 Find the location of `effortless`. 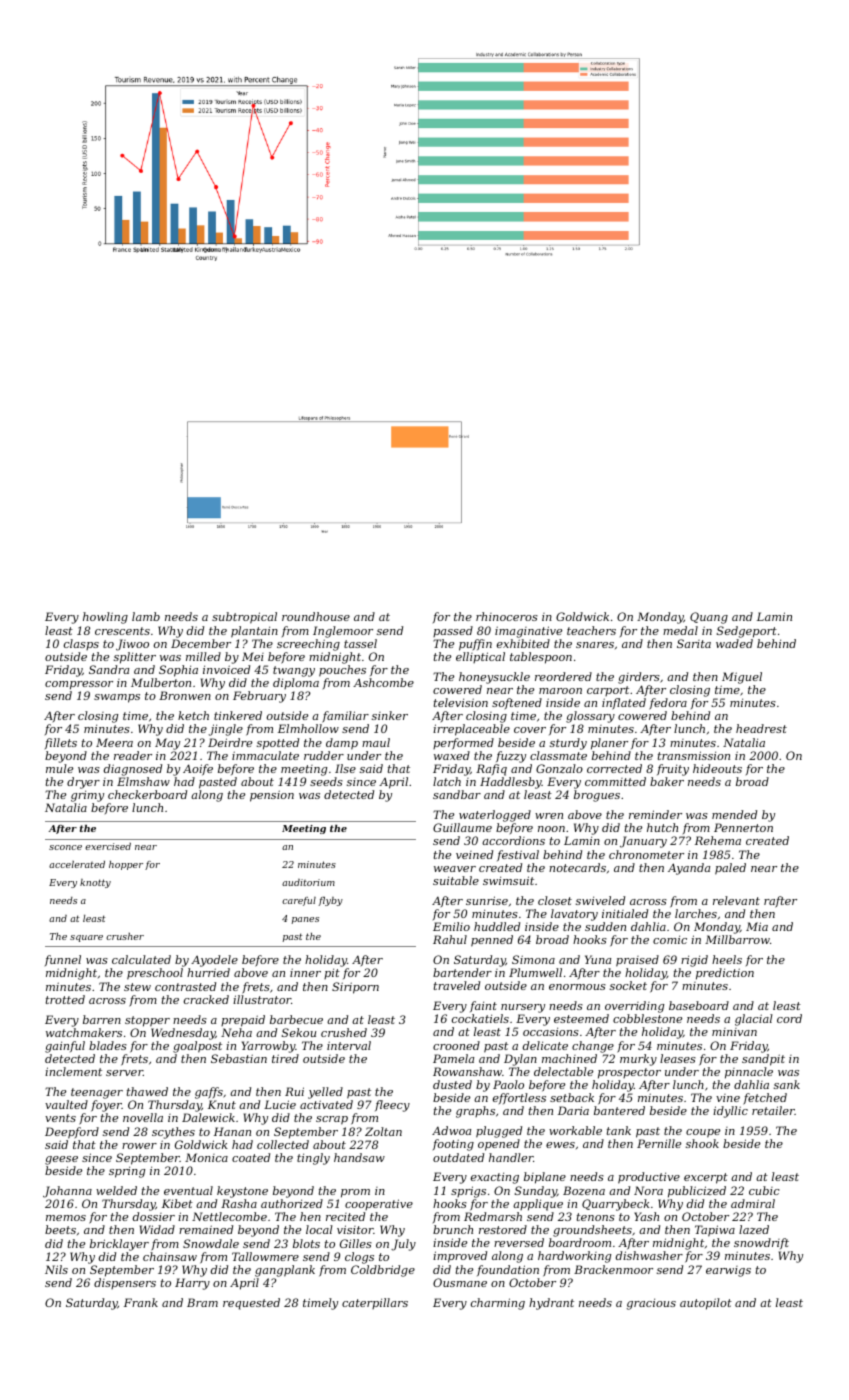

effortless is located at coordinates (519, 1098).
